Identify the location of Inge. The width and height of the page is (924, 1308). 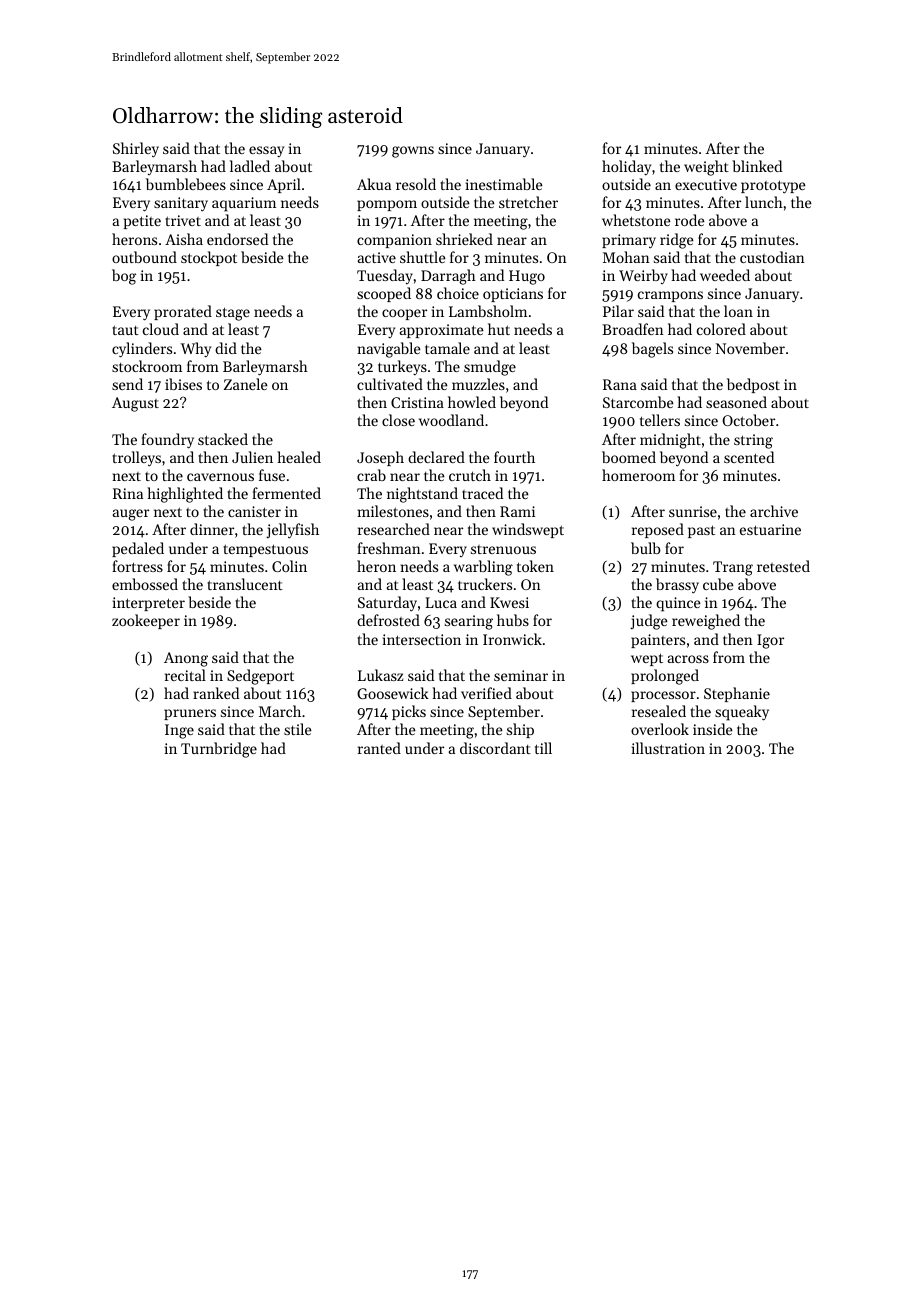
(179, 731).
